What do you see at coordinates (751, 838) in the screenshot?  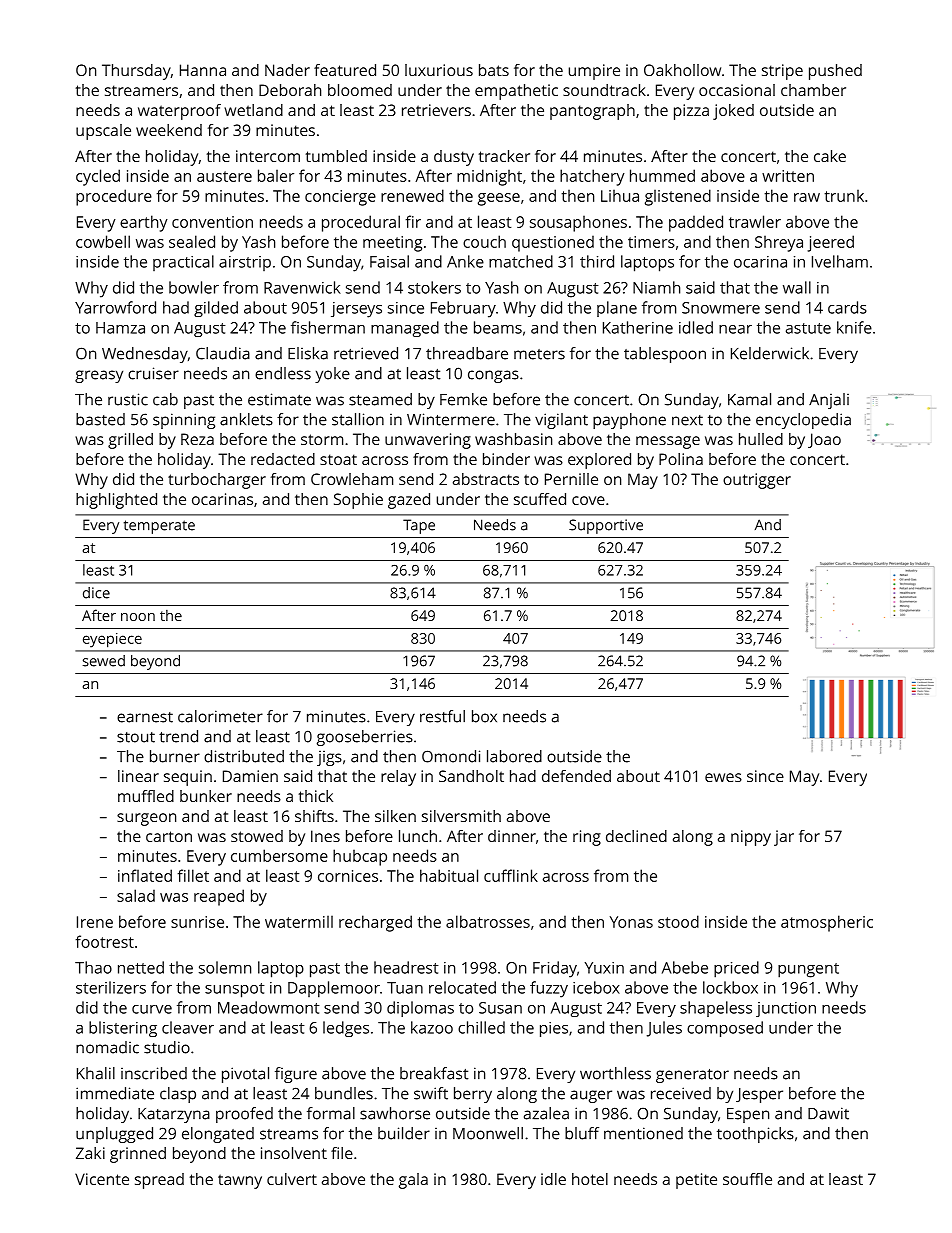 I see `nippy` at bounding box center [751, 838].
